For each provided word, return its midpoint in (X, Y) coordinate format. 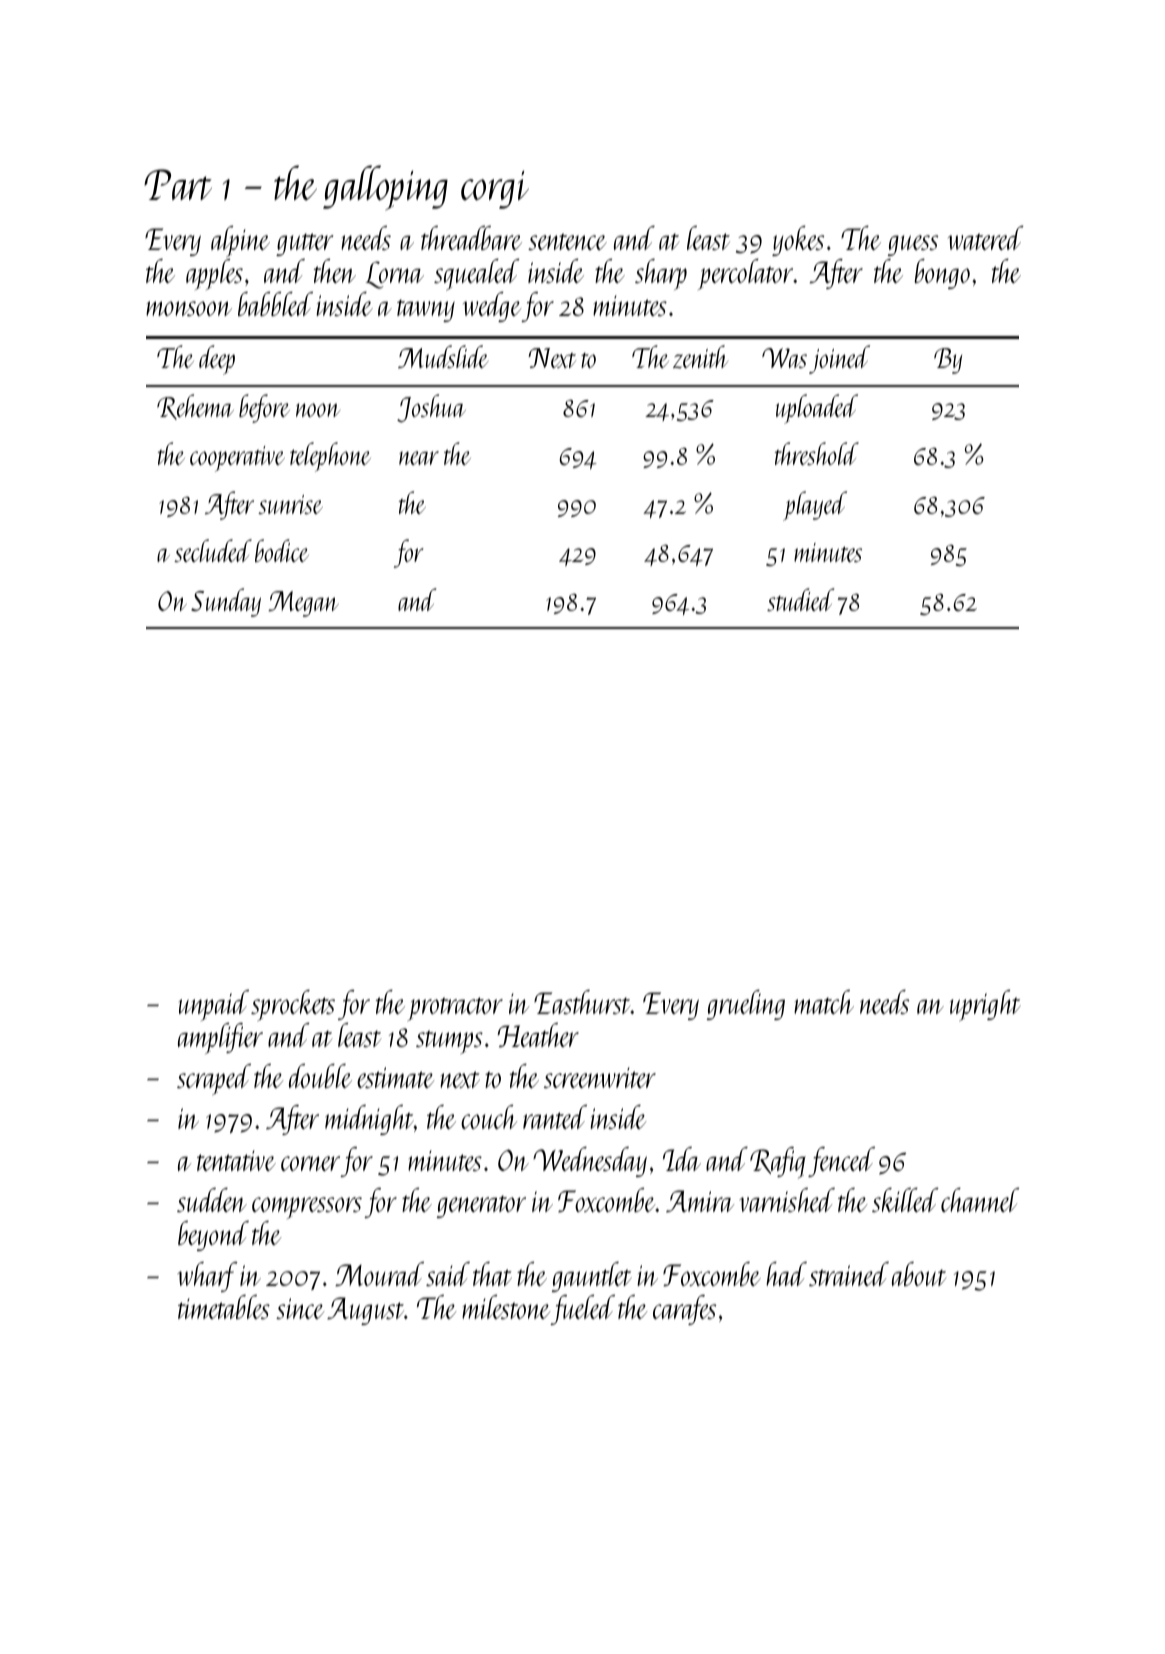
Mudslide (443, 356)
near (419, 458)
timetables (224, 1307)
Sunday (226, 602)
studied (801, 599)
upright (985, 1005)
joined (839, 359)
